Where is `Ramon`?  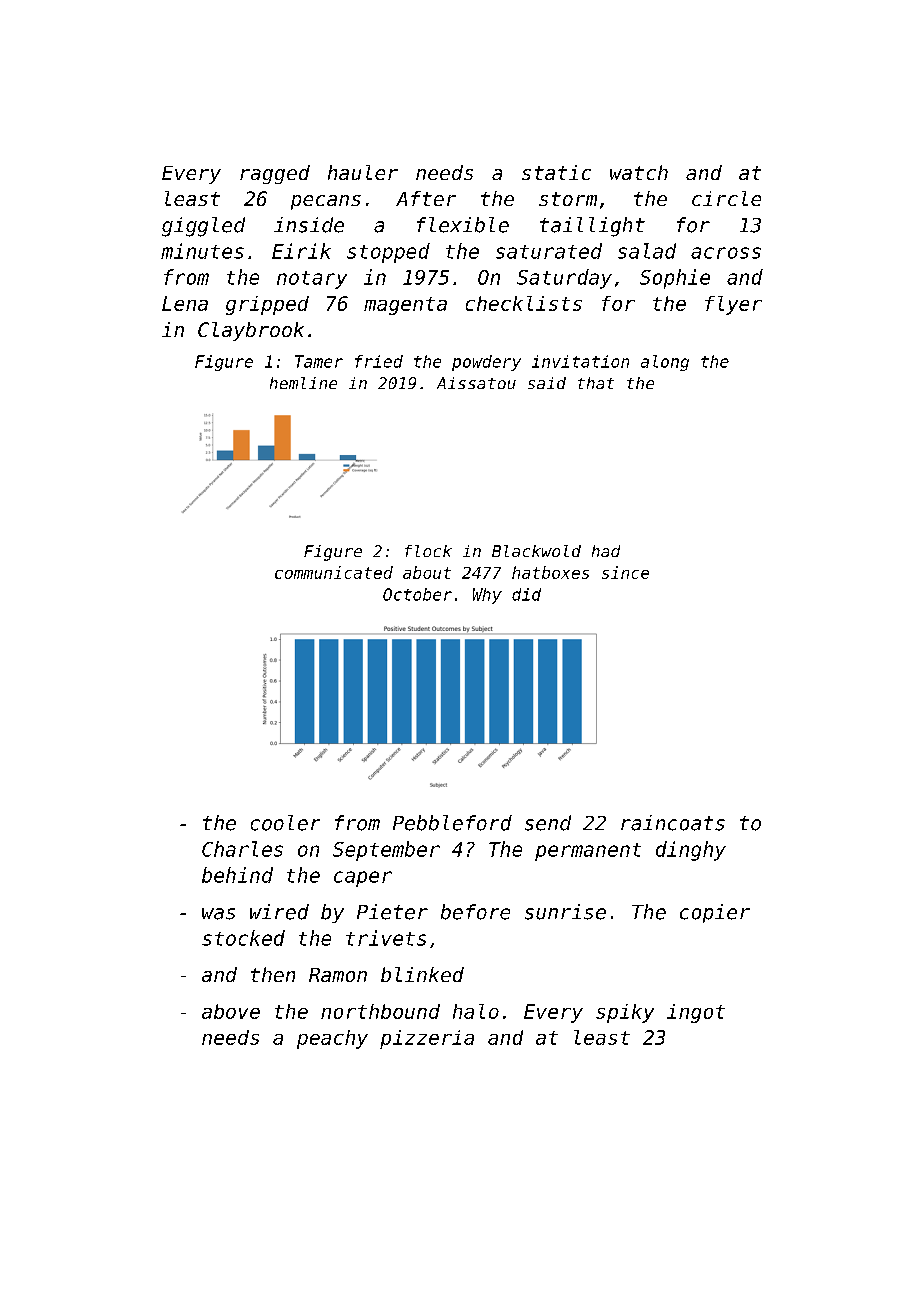 Ramon is located at coordinates (338, 975).
